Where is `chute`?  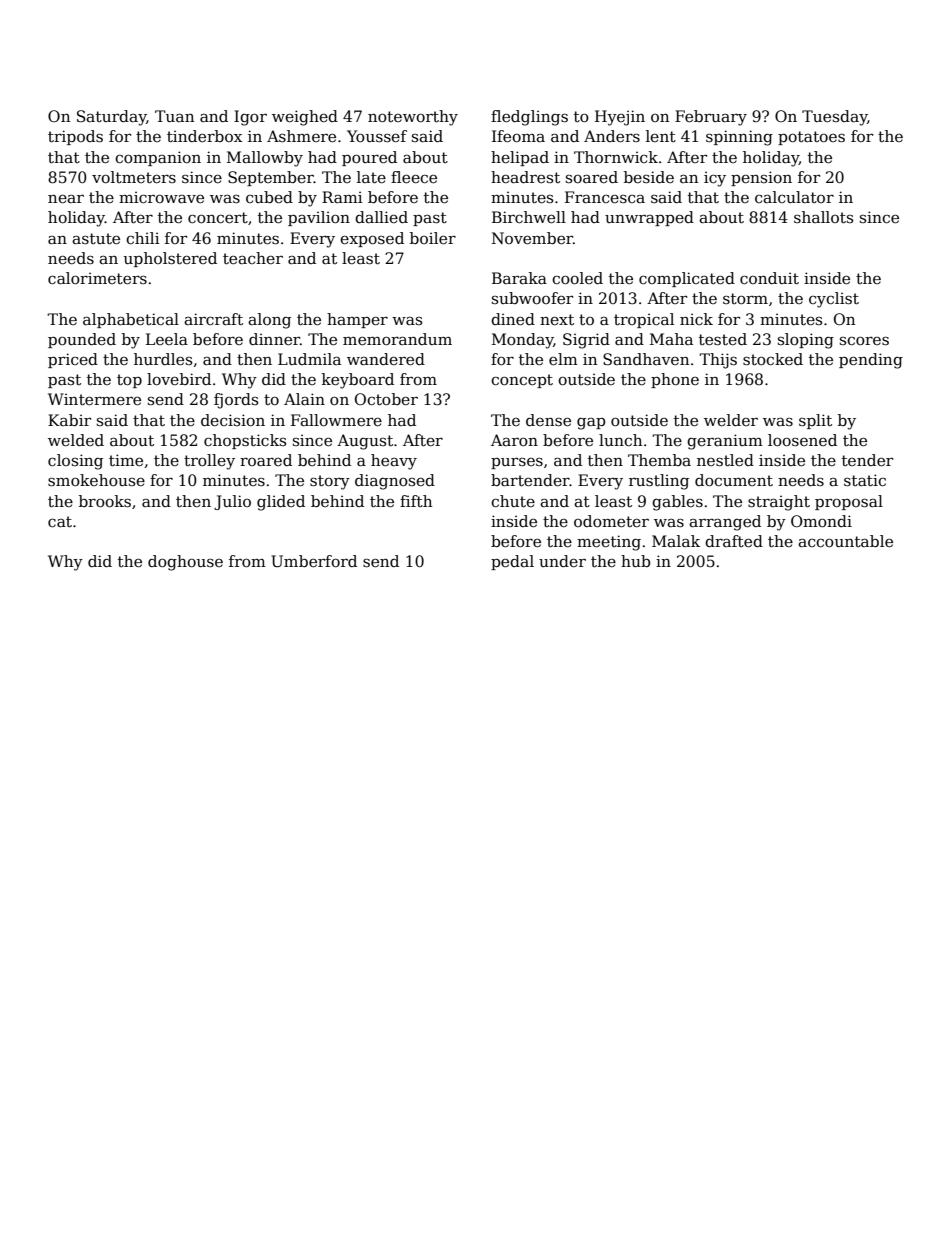 chute is located at coordinates (513, 501).
